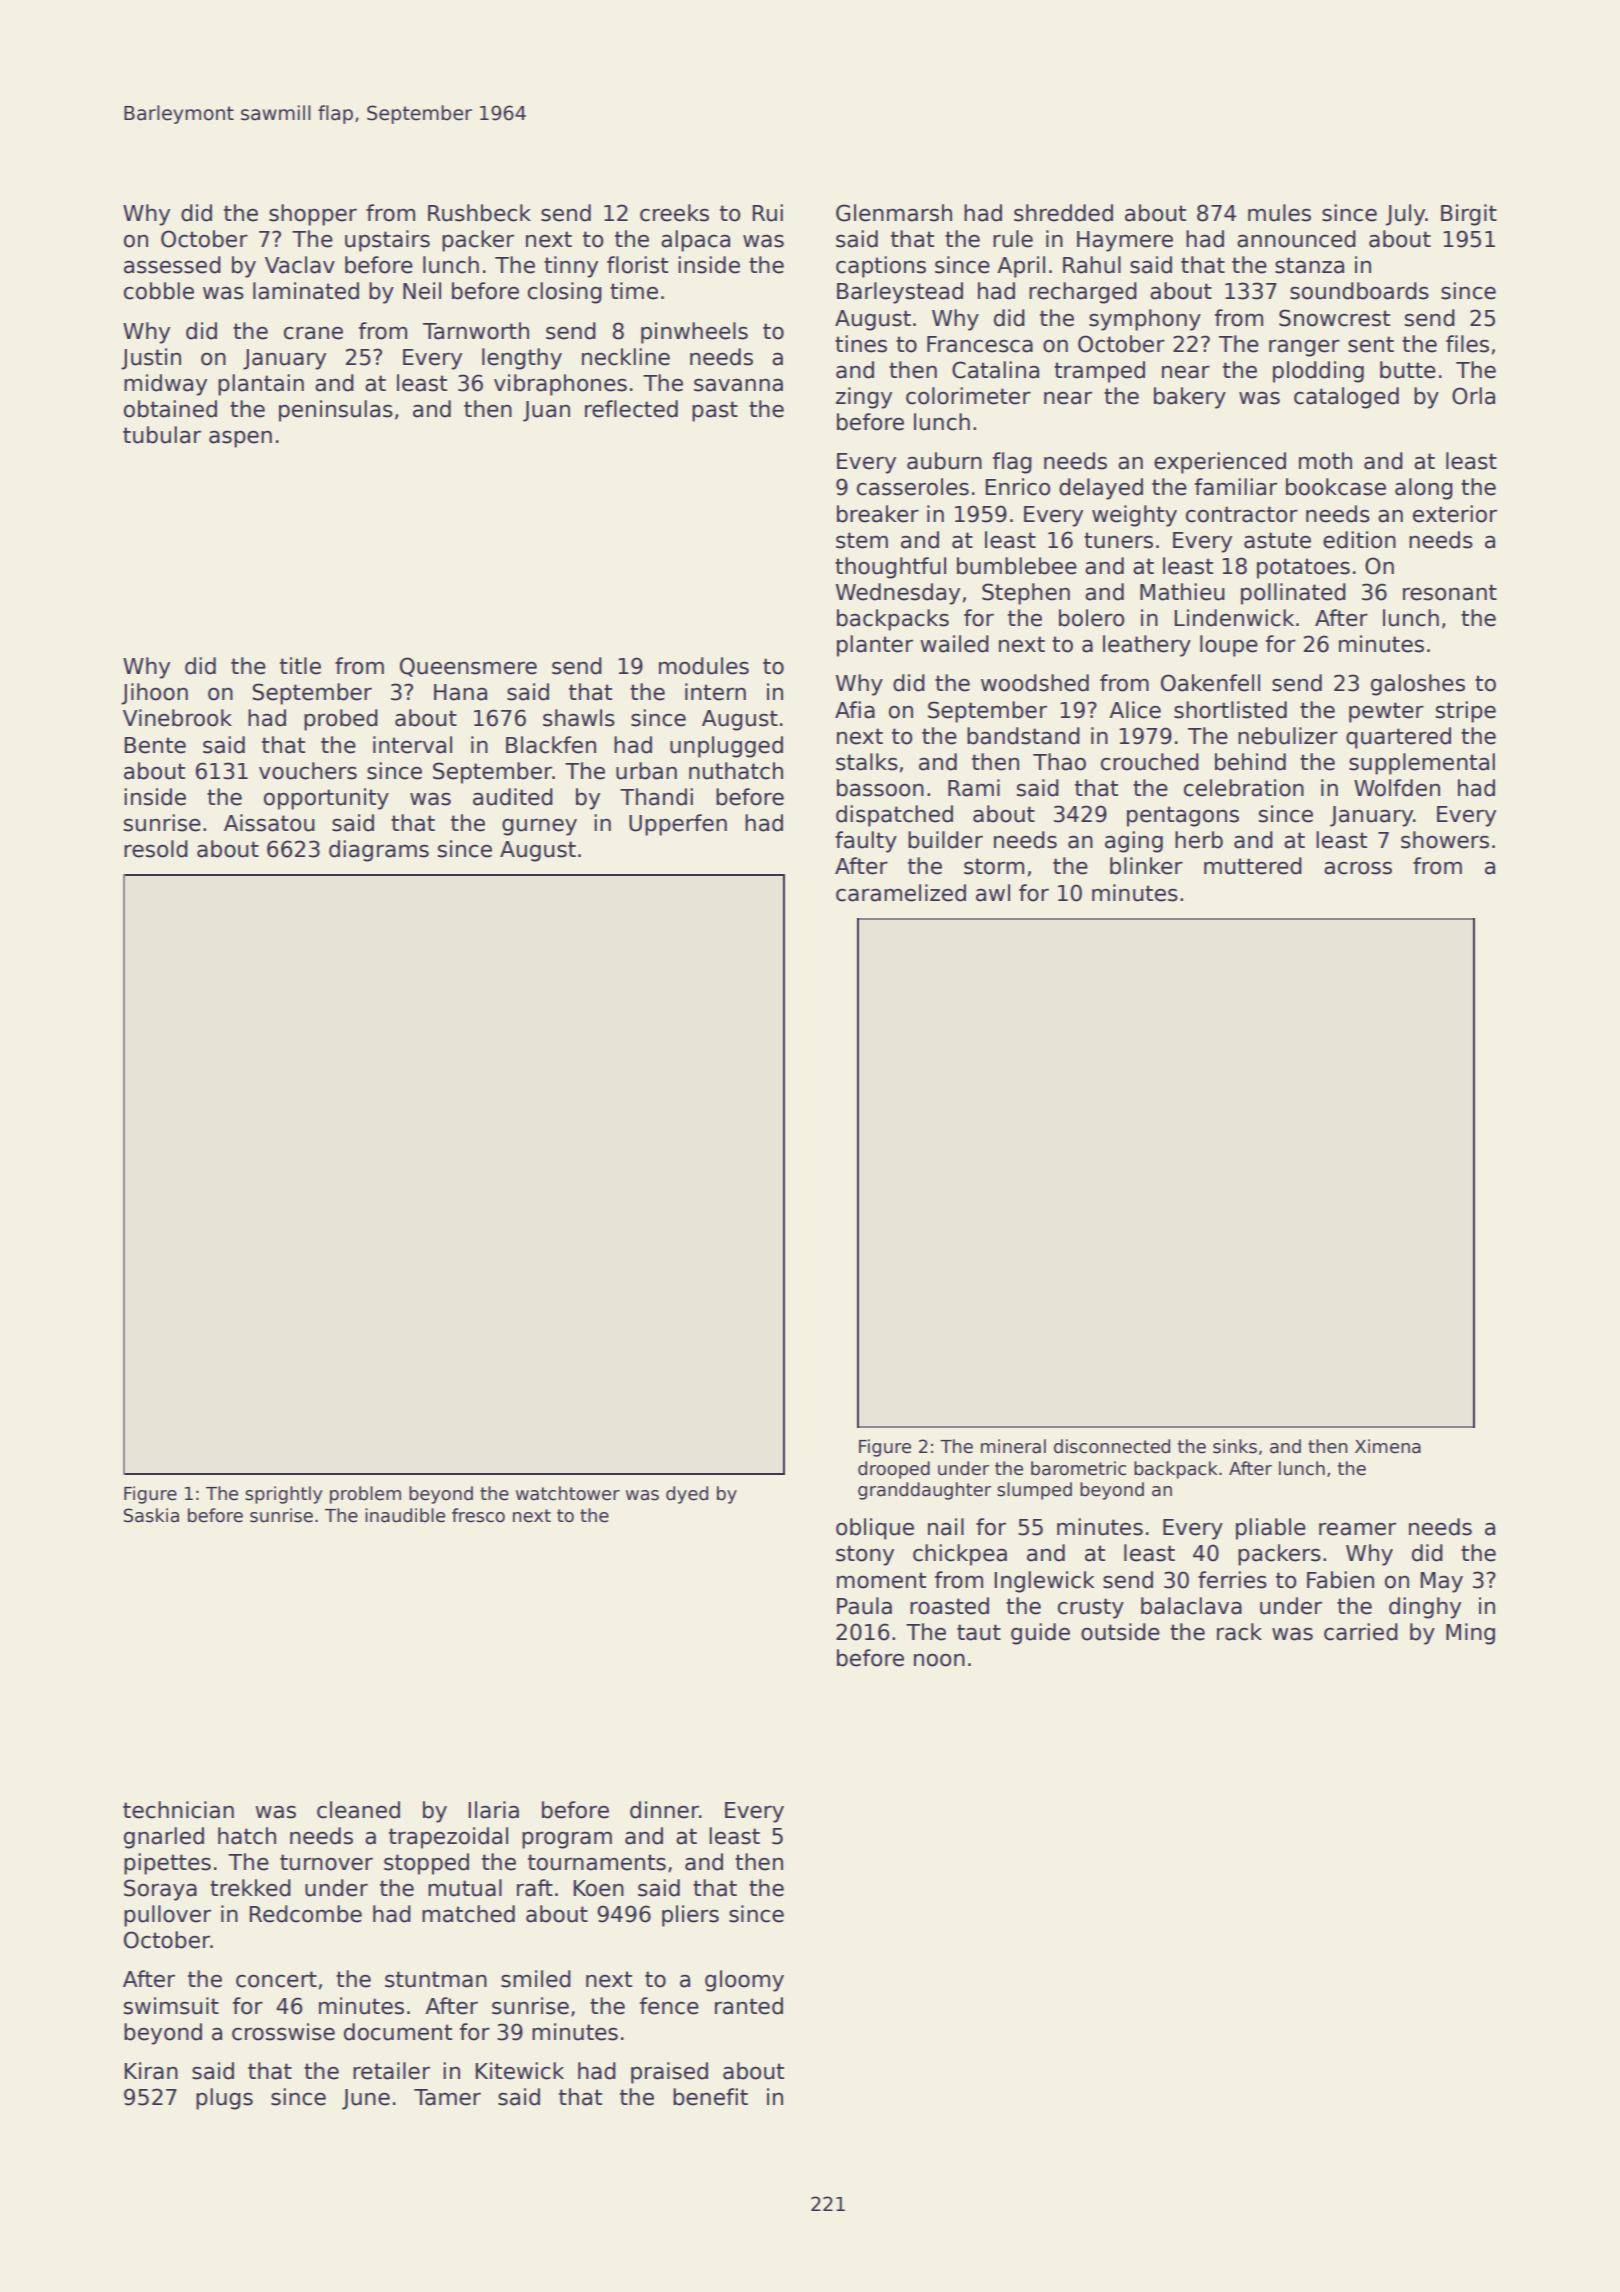  I want to click on rack, so click(1239, 1632).
